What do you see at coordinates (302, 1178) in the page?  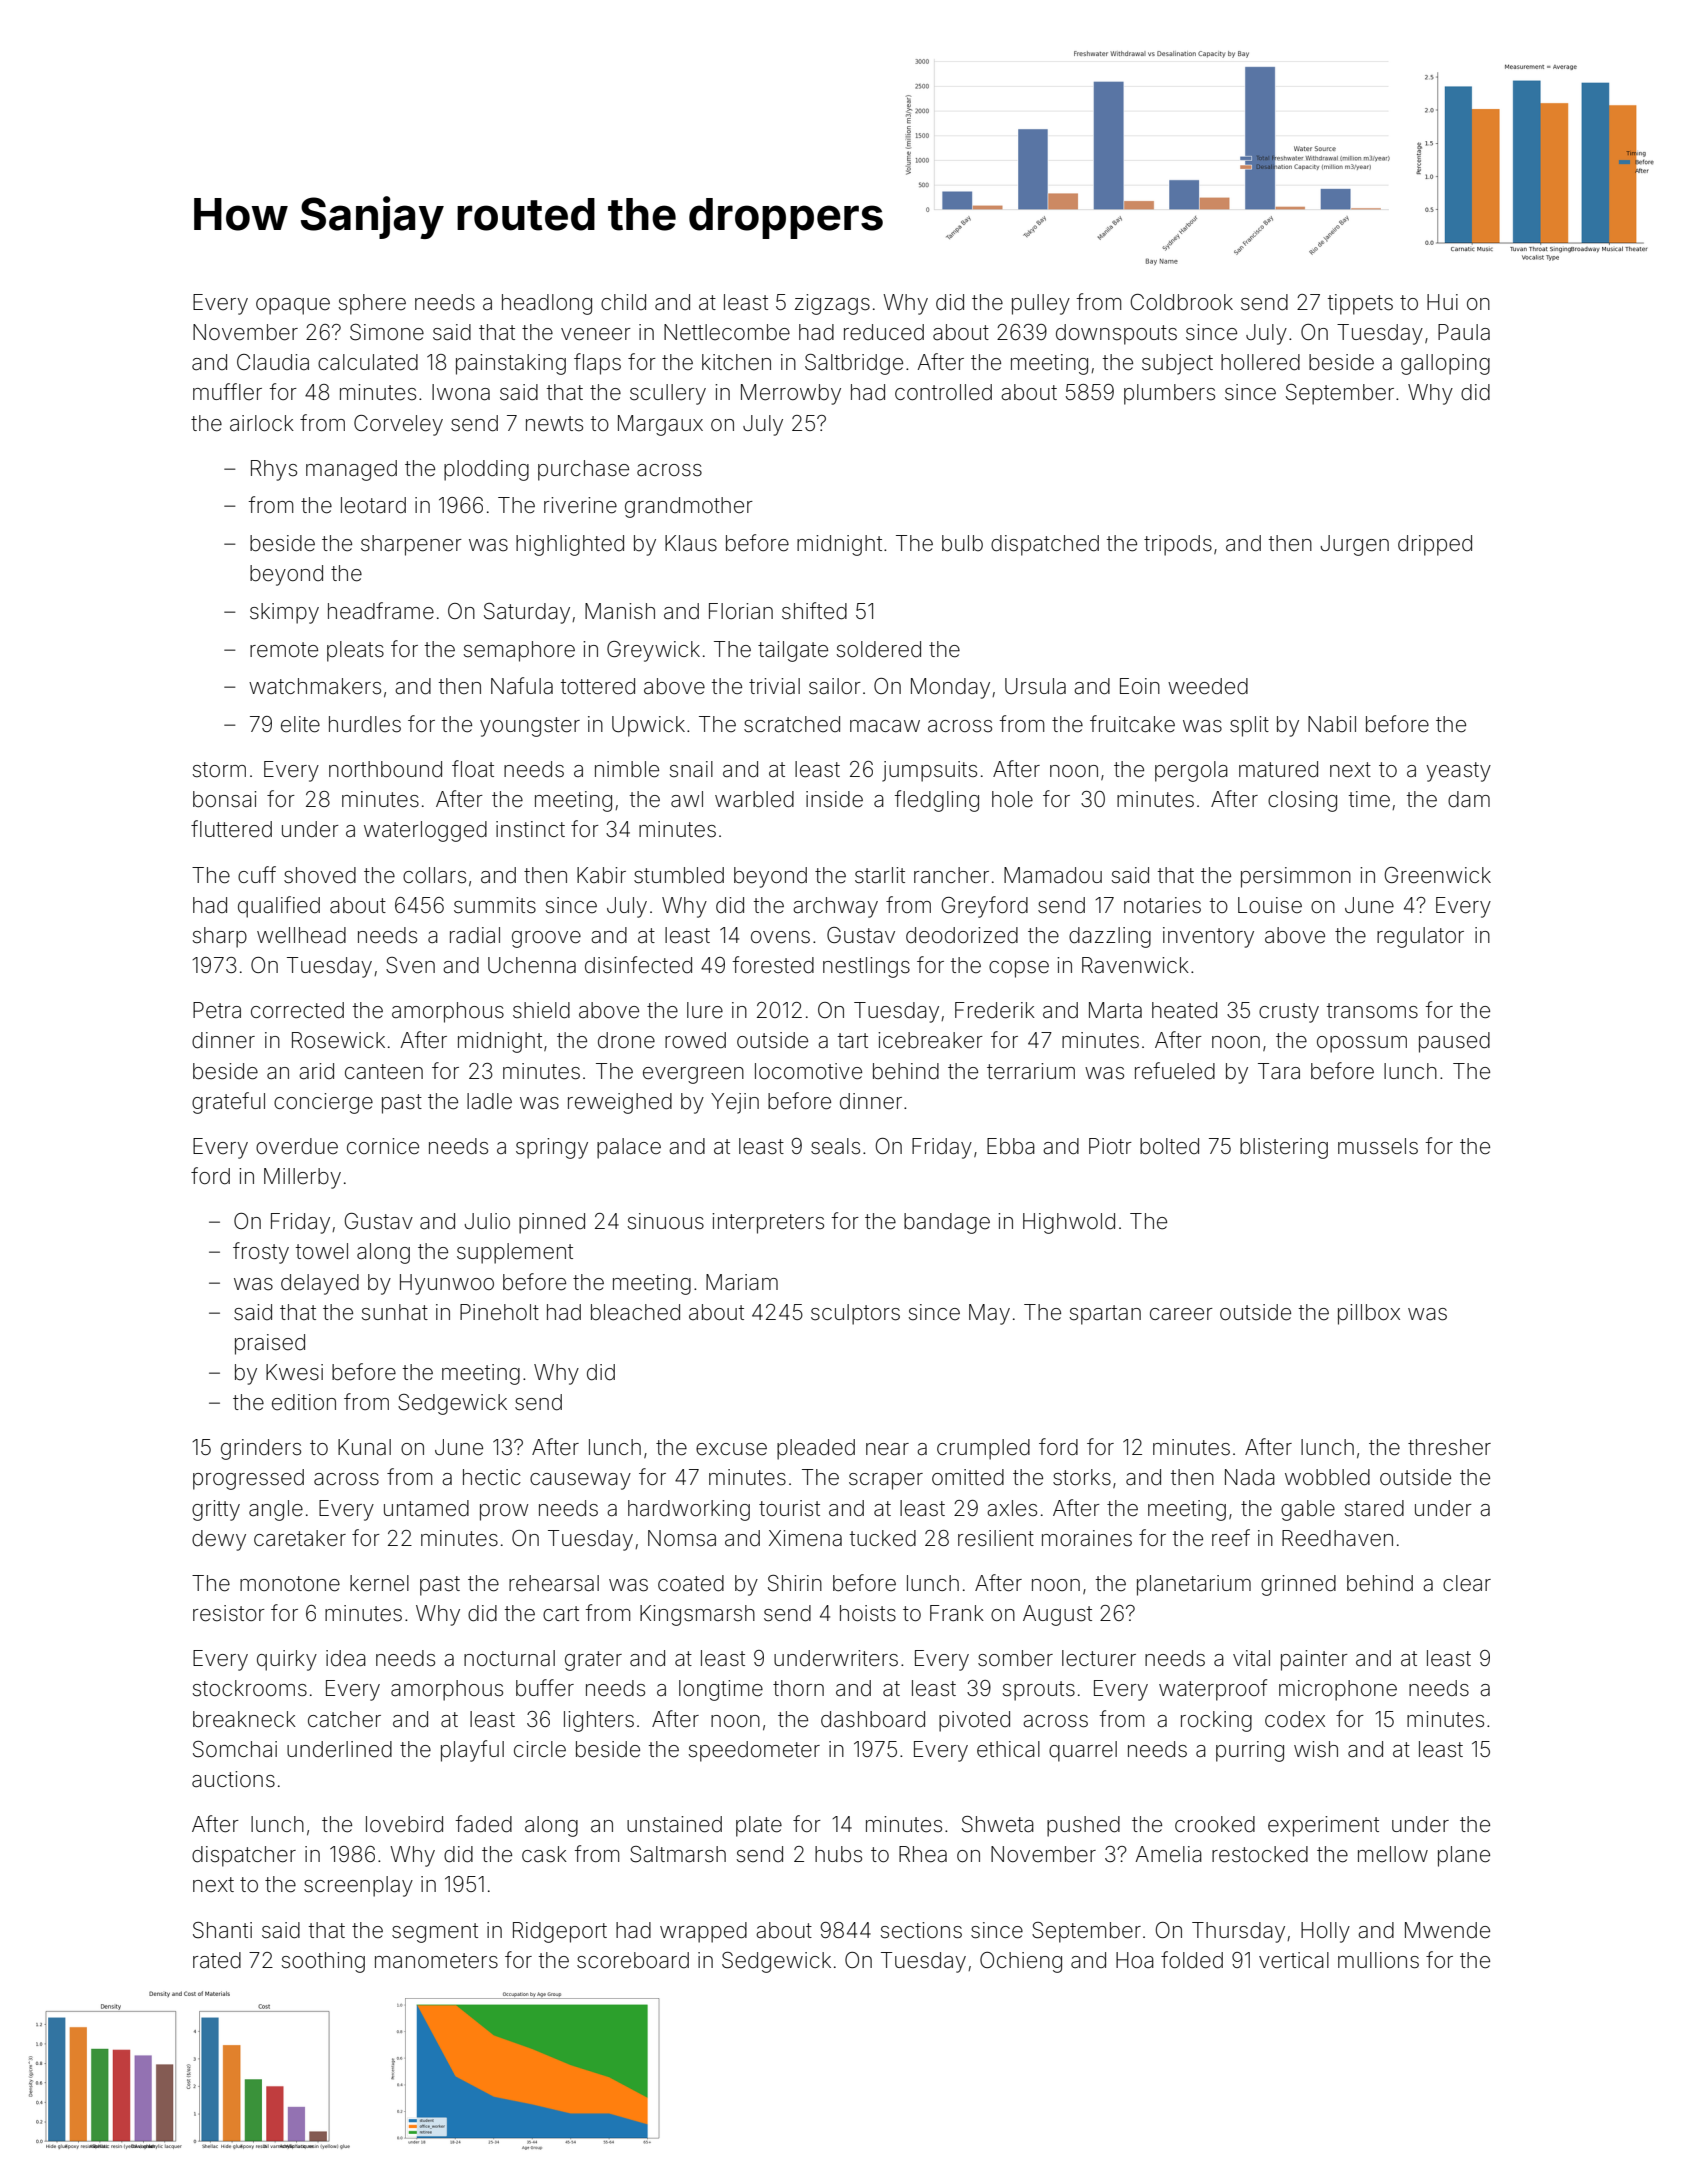 I see `Millerby` at bounding box center [302, 1178].
